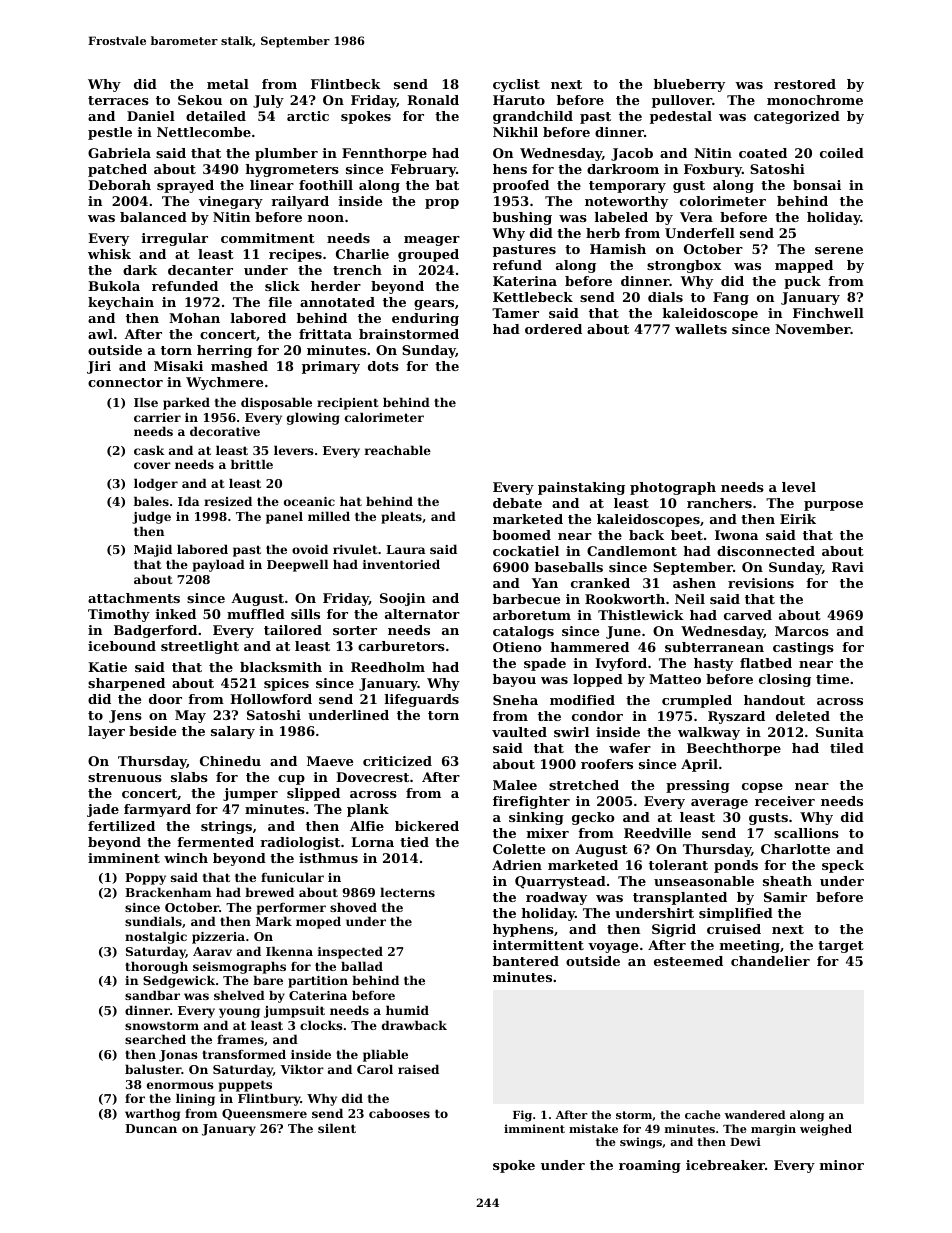 Image resolution: width=952 pixels, height=1233 pixels. Describe the element at coordinates (228, 84) in the document. I see `metal` at that location.
